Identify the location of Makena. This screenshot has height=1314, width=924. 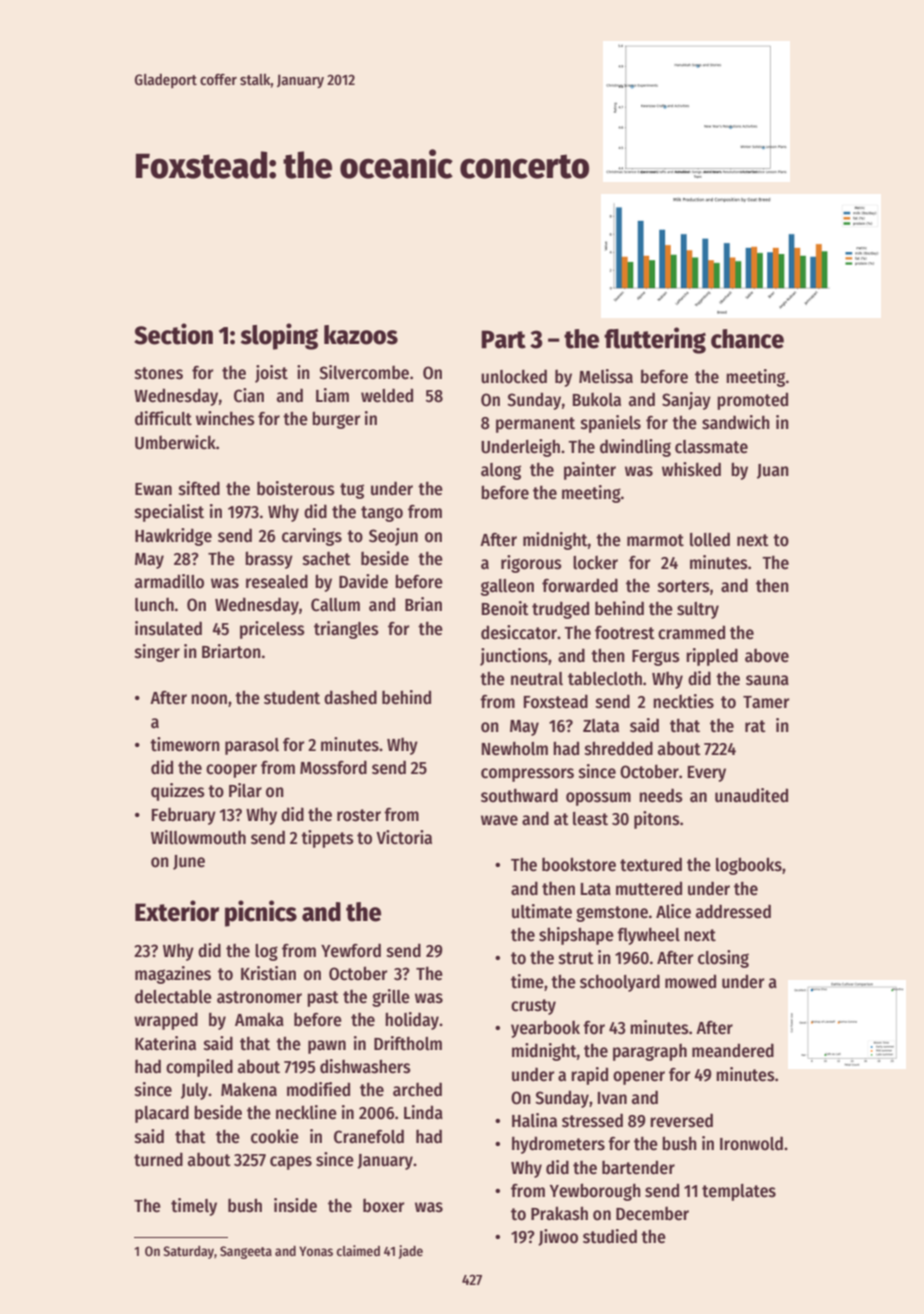
(249, 1089).
